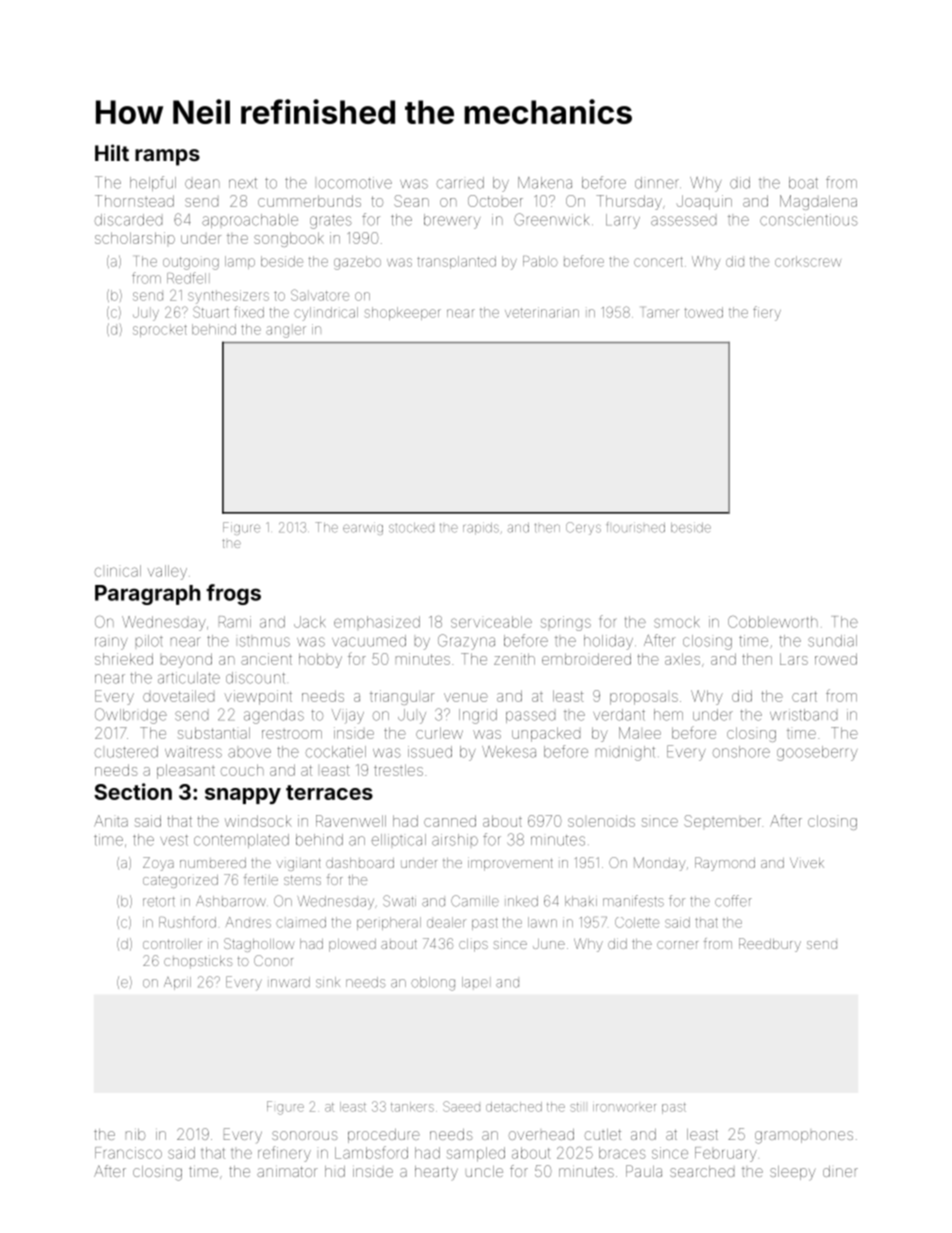  I want to click on corkscrew, so click(808, 261).
